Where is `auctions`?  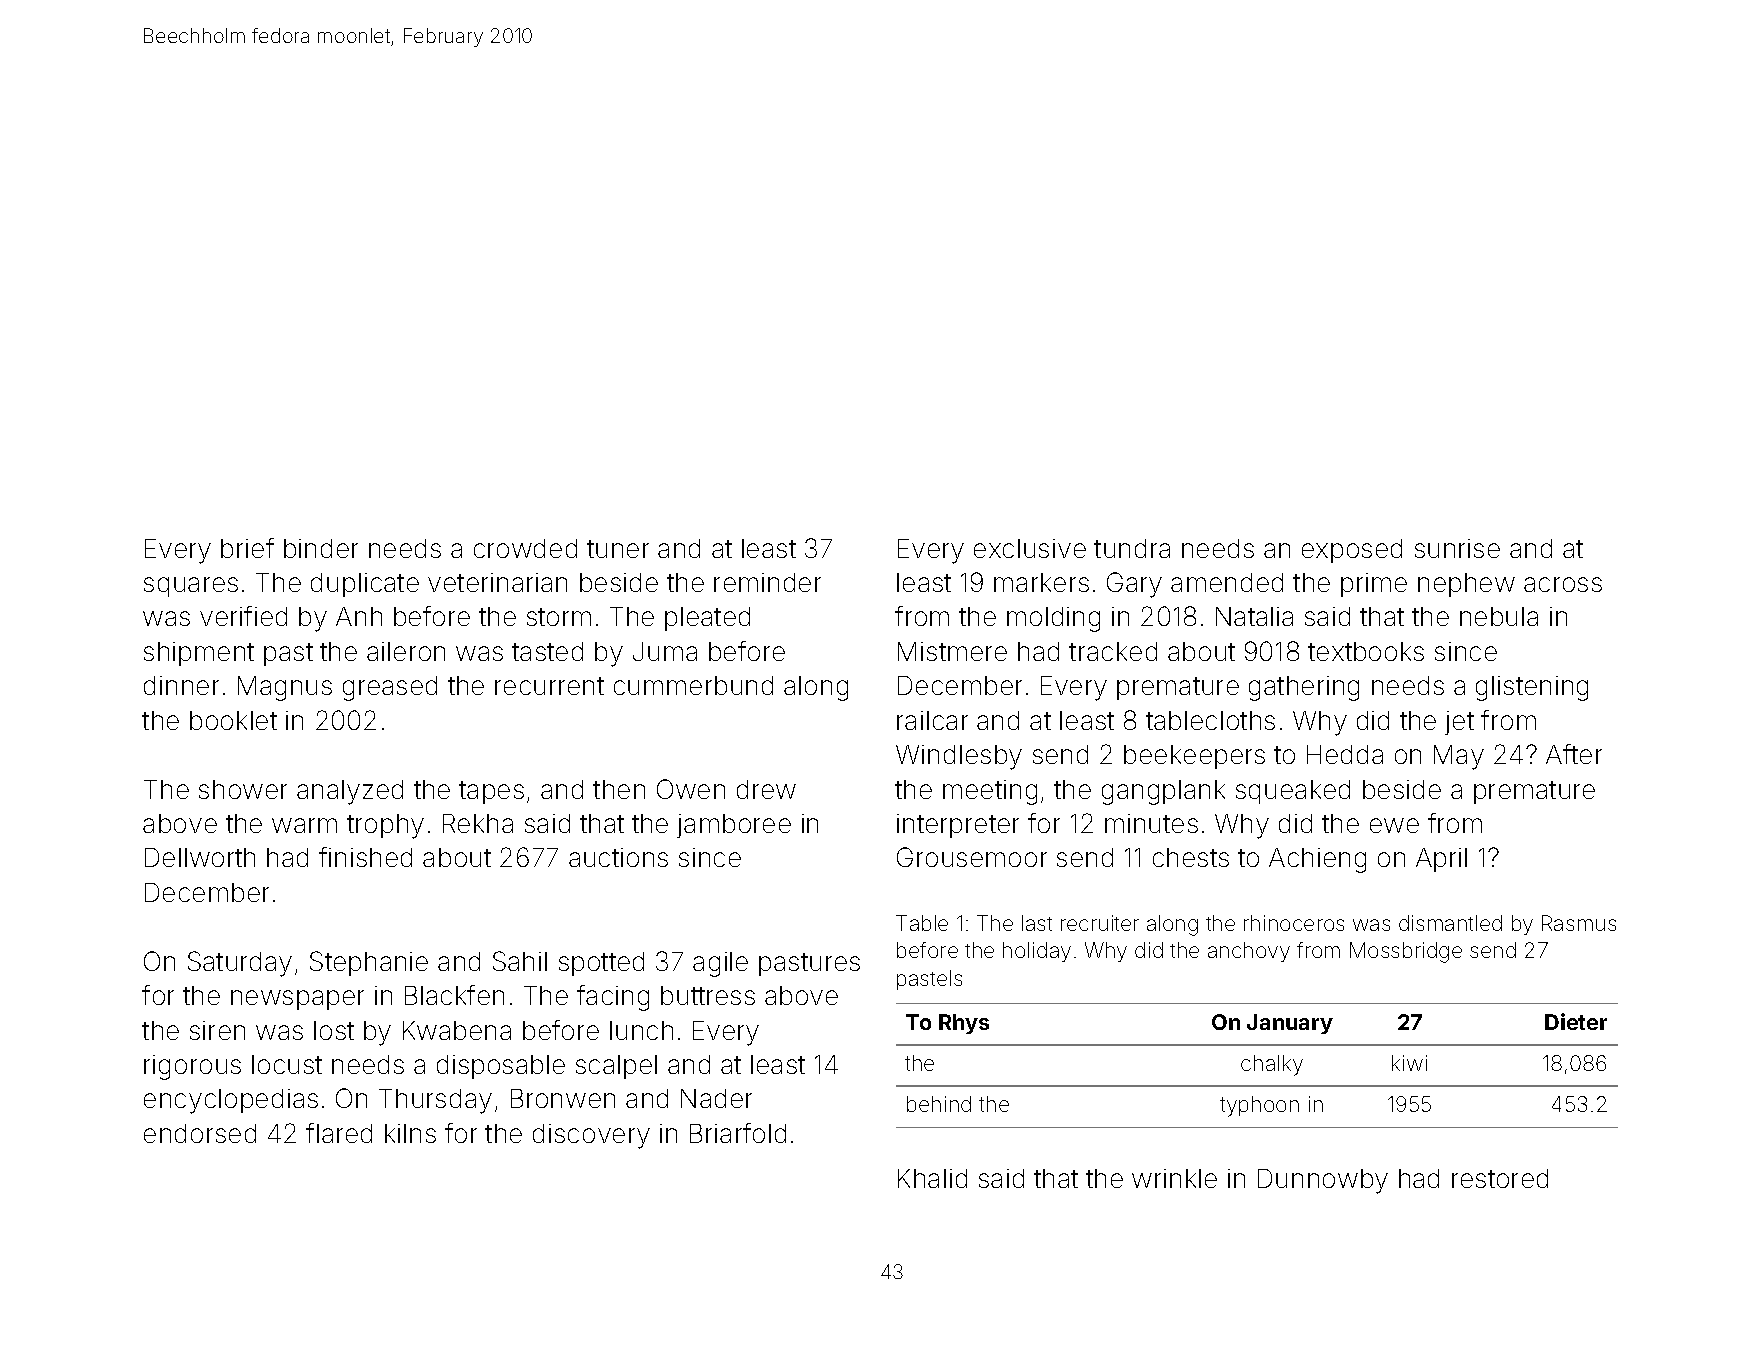
auctions is located at coordinates (618, 857).
